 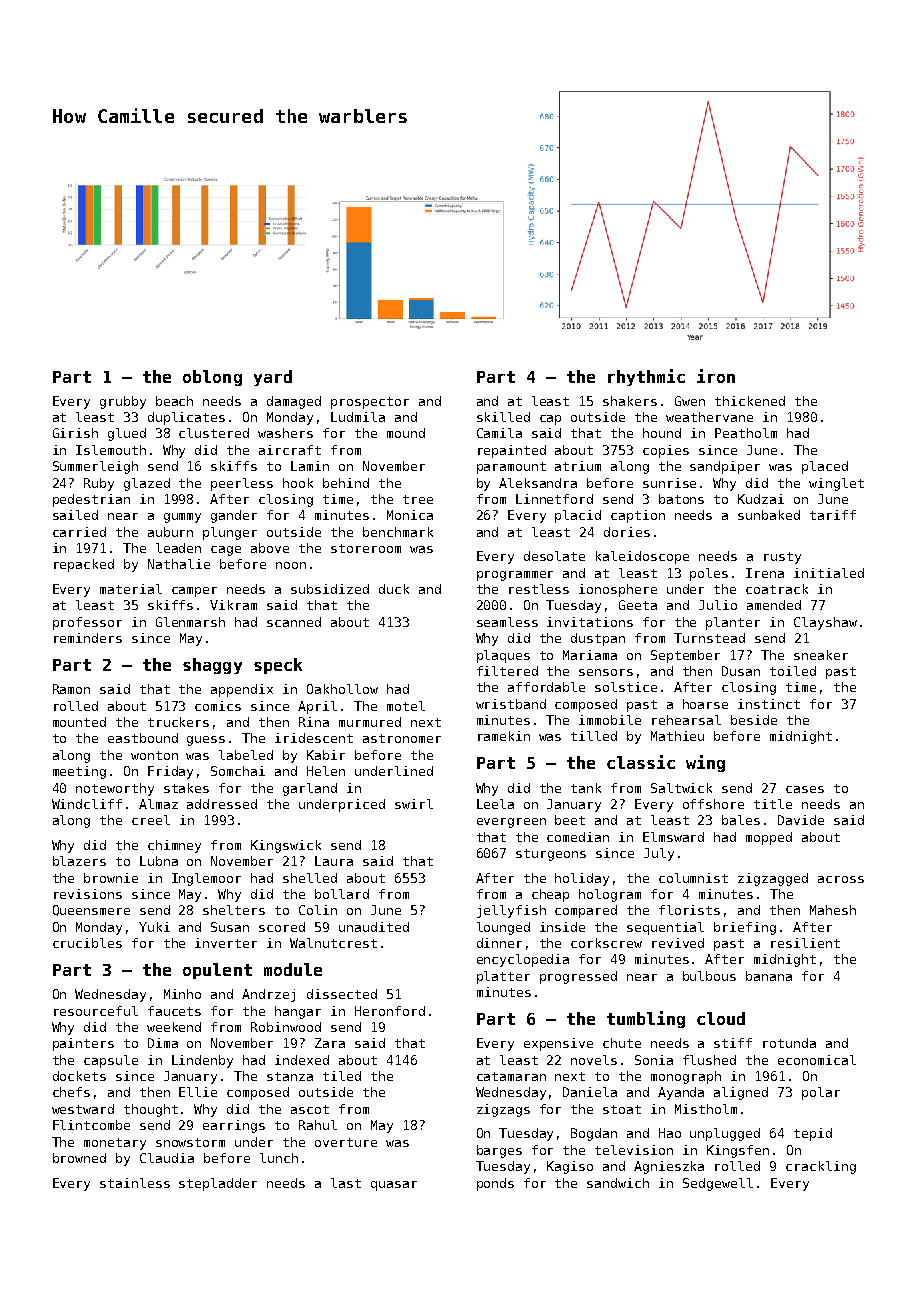 What do you see at coordinates (693, 878) in the screenshot?
I see `columnist` at bounding box center [693, 878].
